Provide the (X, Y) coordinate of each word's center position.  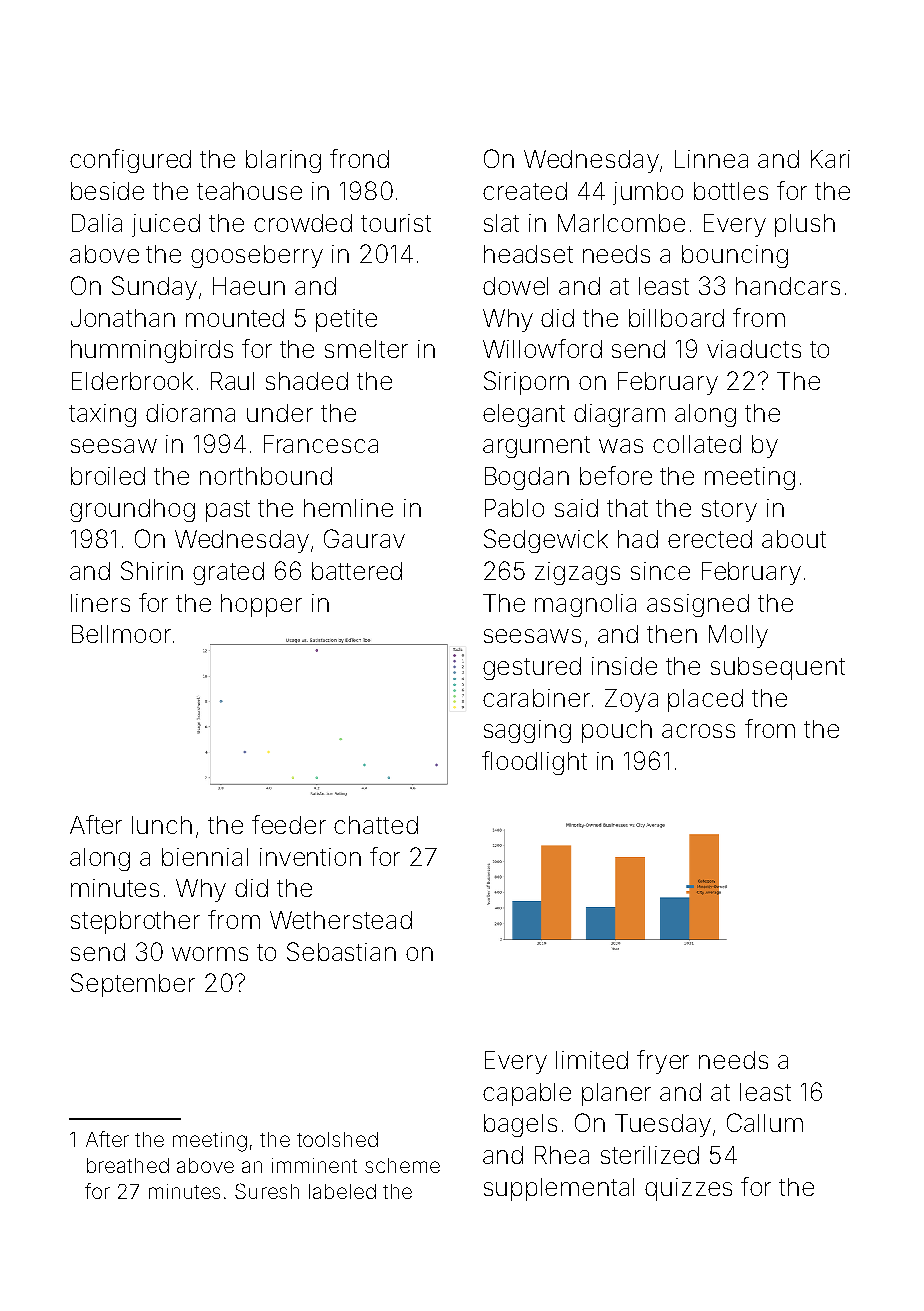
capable (527, 1094)
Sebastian (341, 951)
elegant (524, 415)
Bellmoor (121, 634)
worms (210, 954)
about (794, 539)
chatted (376, 825)
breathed (128, 1165)
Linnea (711, 159)
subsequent (778, 668)
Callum (765, 1122)
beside (107, 191)
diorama (190, 413)
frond (359, 158)
